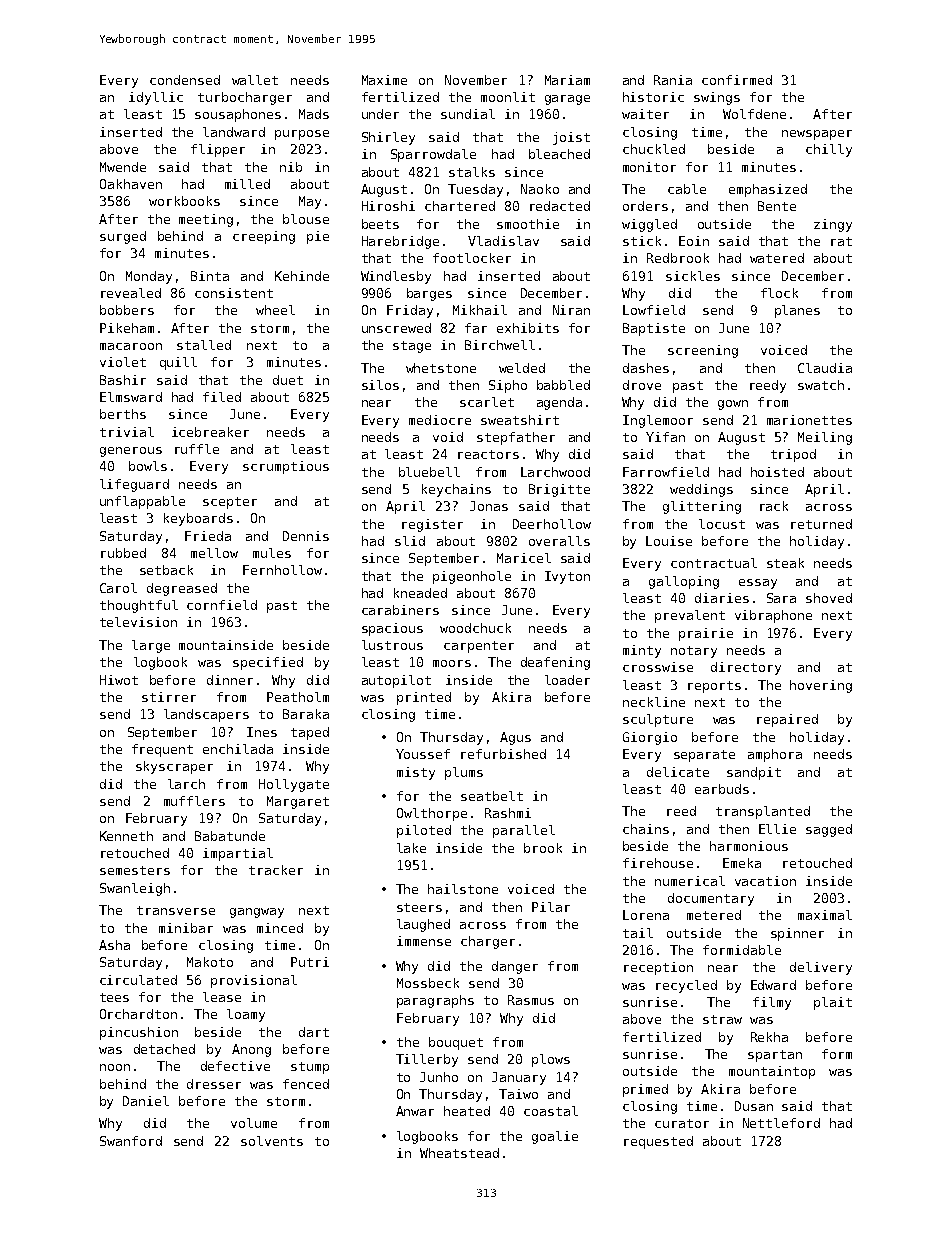  What do you see at coordinates (123, 167) in the screenshot?
I see `Mwende` at bounding box center [123, 167].
